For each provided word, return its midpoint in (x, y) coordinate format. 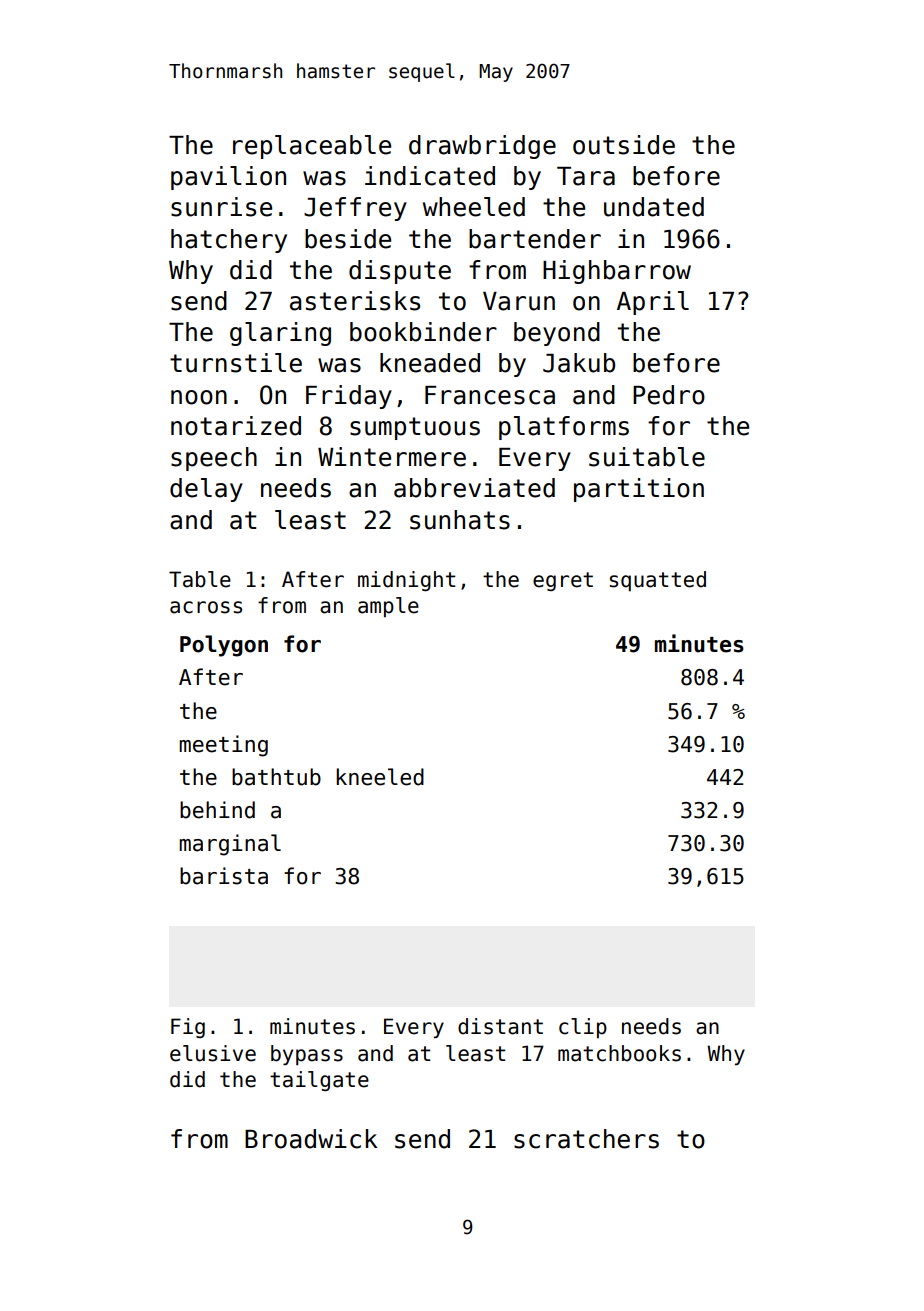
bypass (307, 1055)
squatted (657, 581)
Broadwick (311, 1139)
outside (624, 145)
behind (217, 810)
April (653, 303)
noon (199, 397)
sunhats (460, 520)
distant (500, 1026)
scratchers (586, 1139)
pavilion (228, 178)
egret (563, 581)
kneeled (380, 777)
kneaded (430, 363)
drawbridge (482, 147)
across (206, 607)
